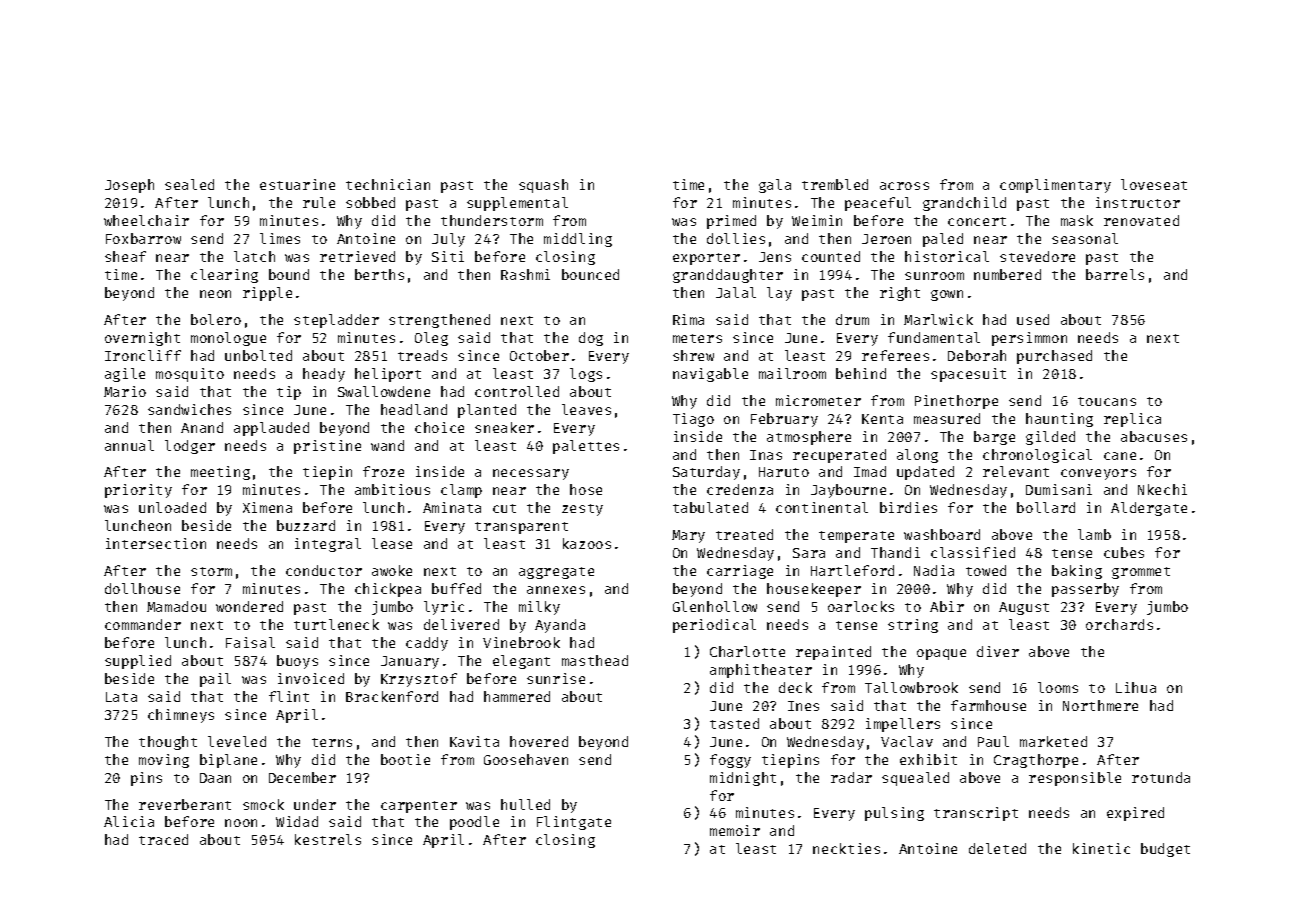 The image size is (1308, 924). I want to click on squash, so click(543, 186).
